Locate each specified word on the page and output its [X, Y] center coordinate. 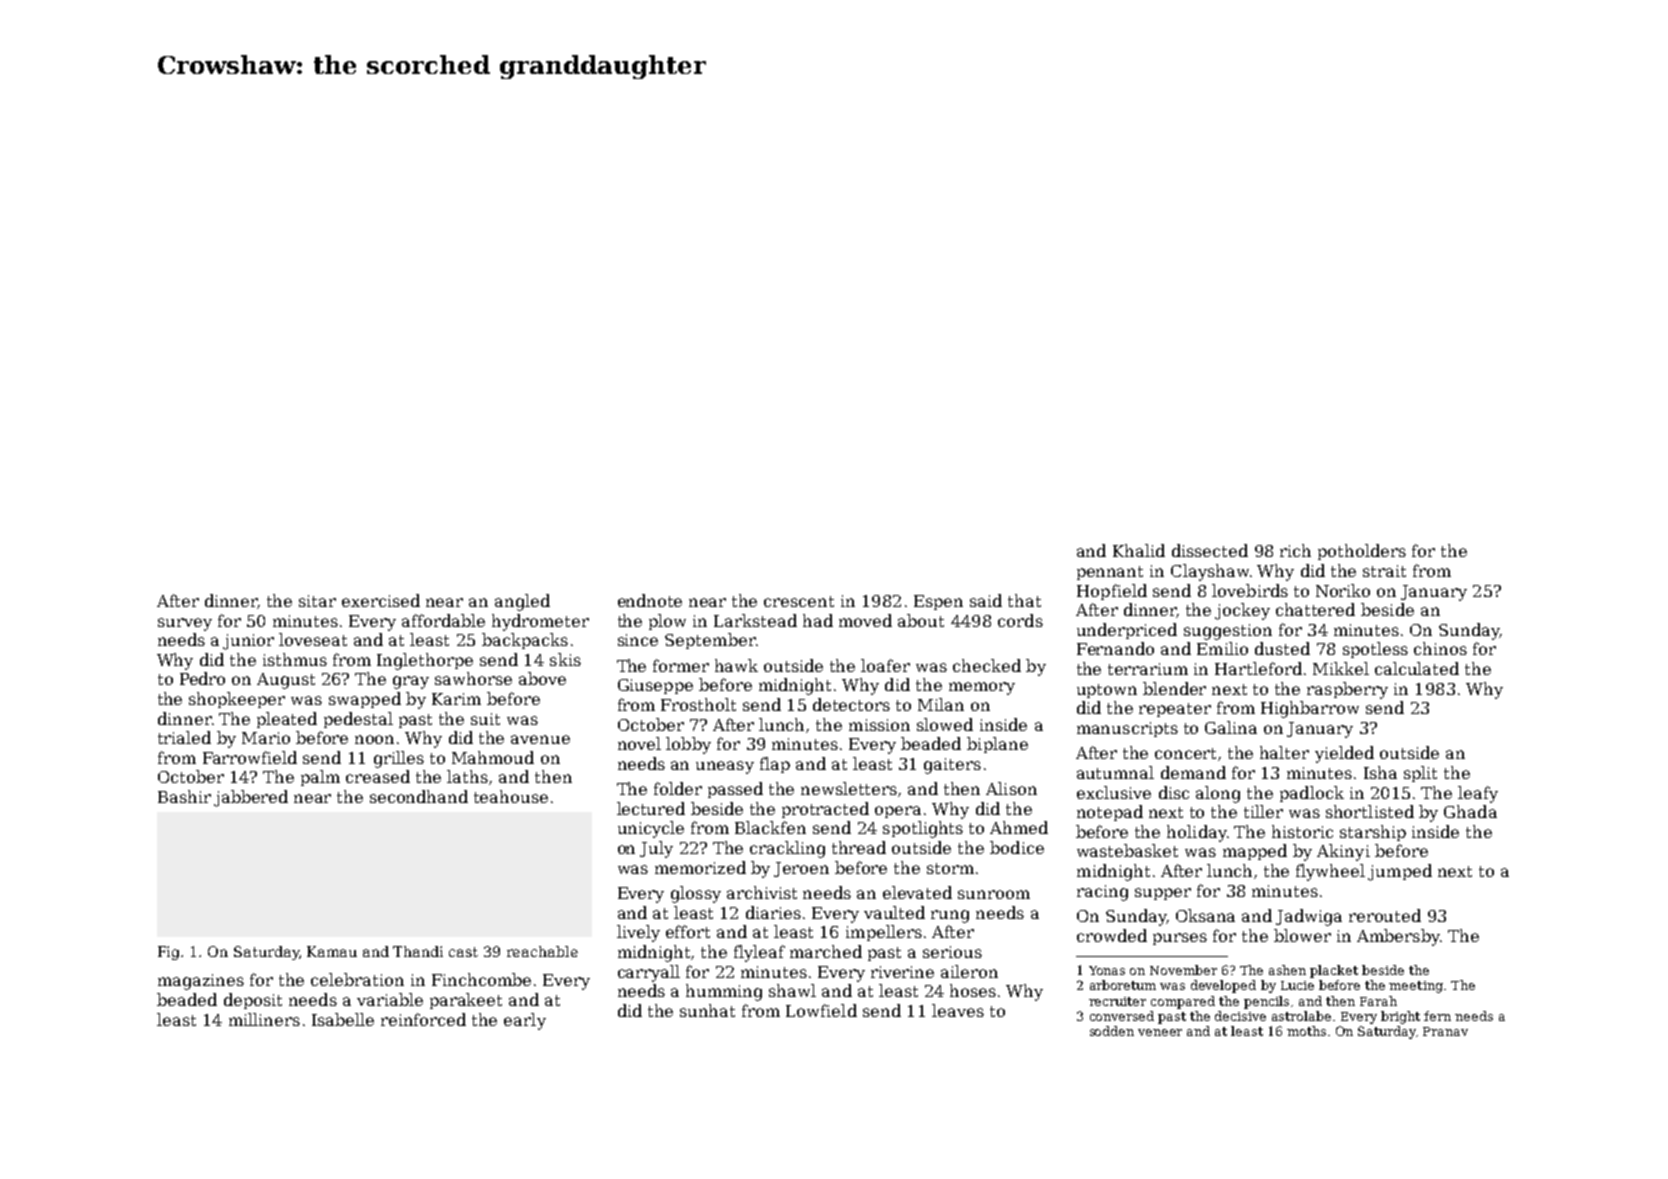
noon [374, 739]
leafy [1478, 794]
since [638, 640]
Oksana [1205, 915]
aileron [969, 971]
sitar [317, 601]
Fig [168, 953]
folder [678, 788]
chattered [1315, 609]
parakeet [466, 1001]
